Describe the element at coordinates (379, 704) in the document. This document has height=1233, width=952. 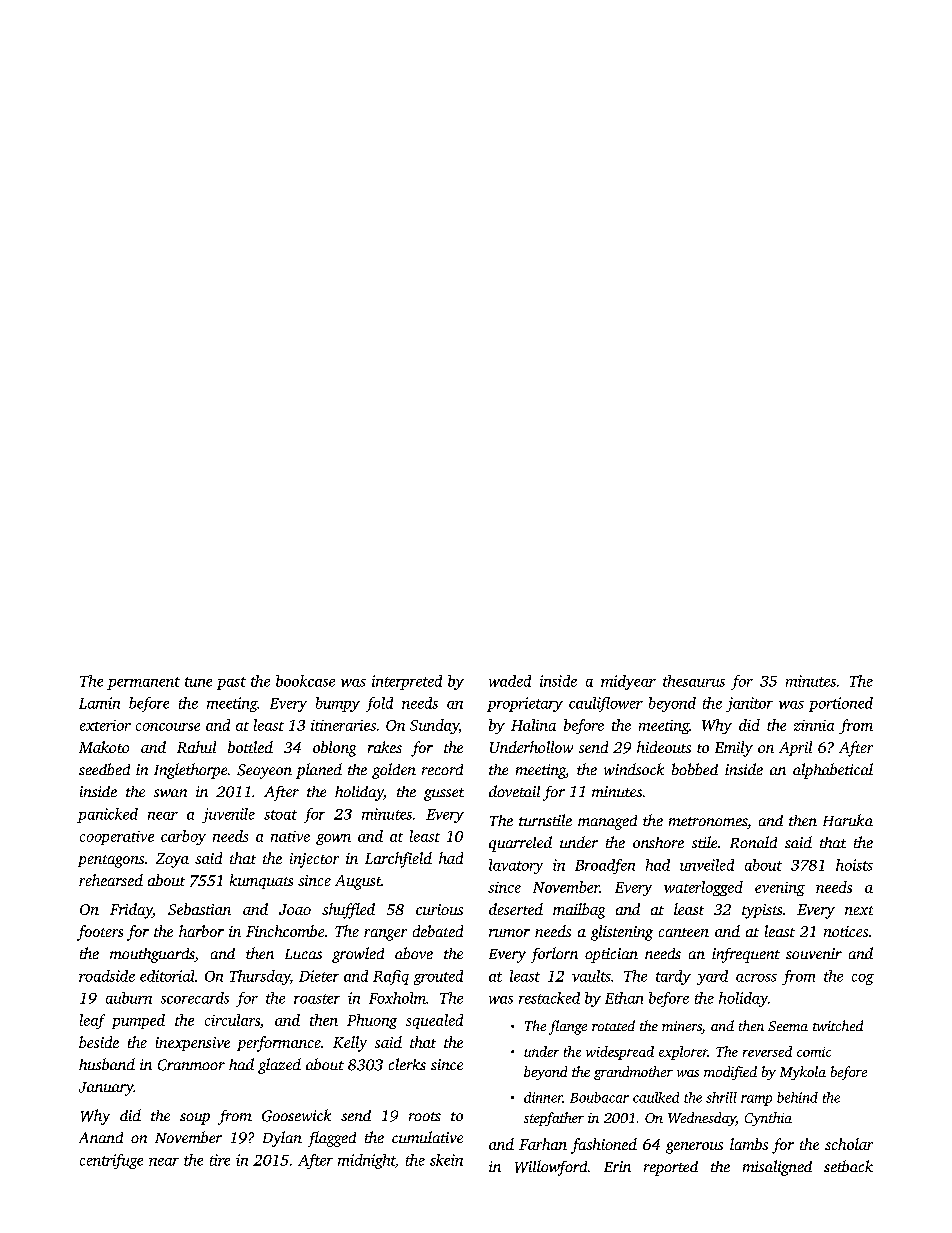
I see `fold` at that location.
